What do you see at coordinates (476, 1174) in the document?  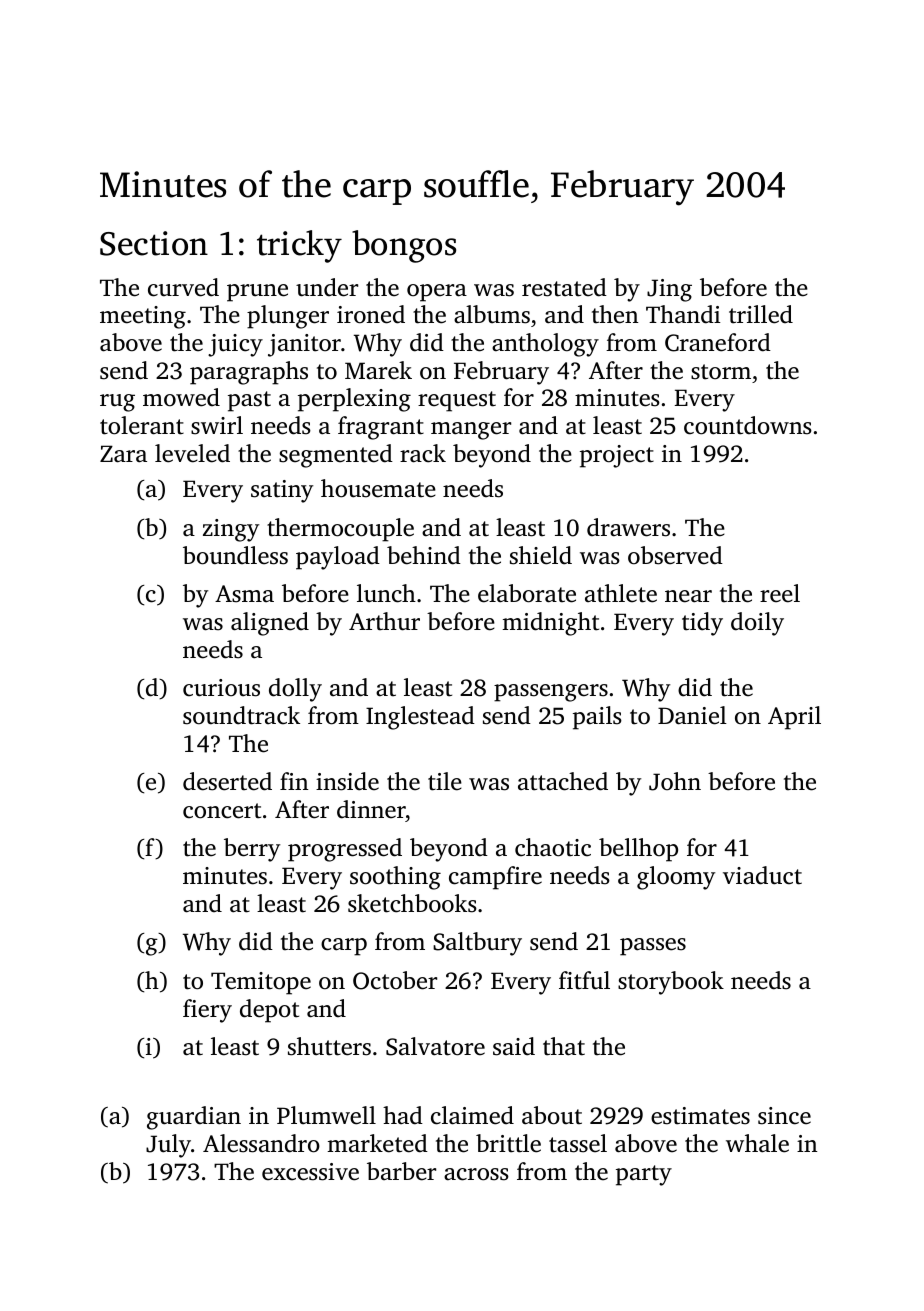 I see `across` at bounding box center [476, 1174].
